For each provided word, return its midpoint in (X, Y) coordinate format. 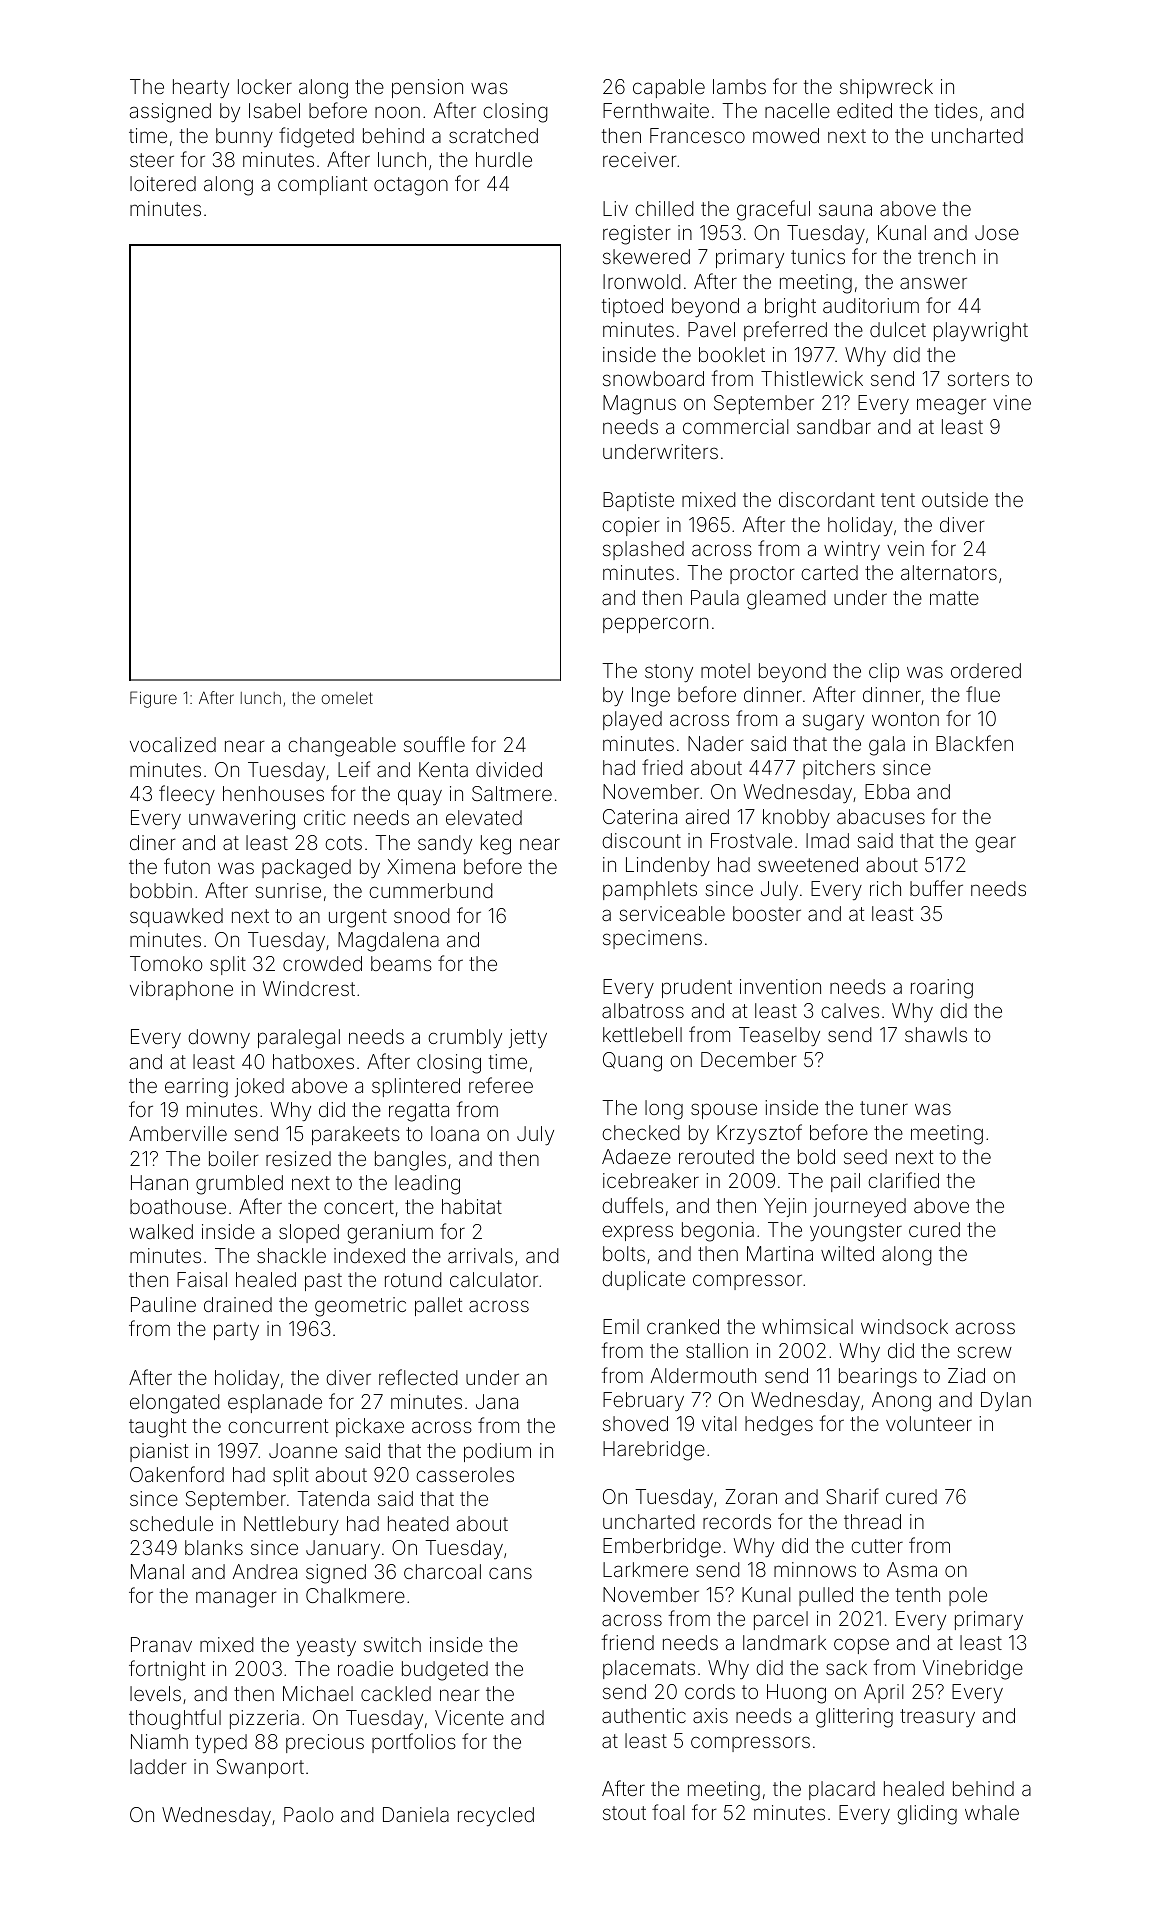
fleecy (187, 795)
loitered (163, 183)
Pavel (711, 329)
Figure (153, 699)
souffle (434, 744)
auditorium (871, 305)
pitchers (839, 769)
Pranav (161, 1644)
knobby (796, 818)
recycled (496, 1816)
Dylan (1006, 1401)
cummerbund (431, 890)
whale (992, 1812)
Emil (621, 1326)
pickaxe (370, 1427)
